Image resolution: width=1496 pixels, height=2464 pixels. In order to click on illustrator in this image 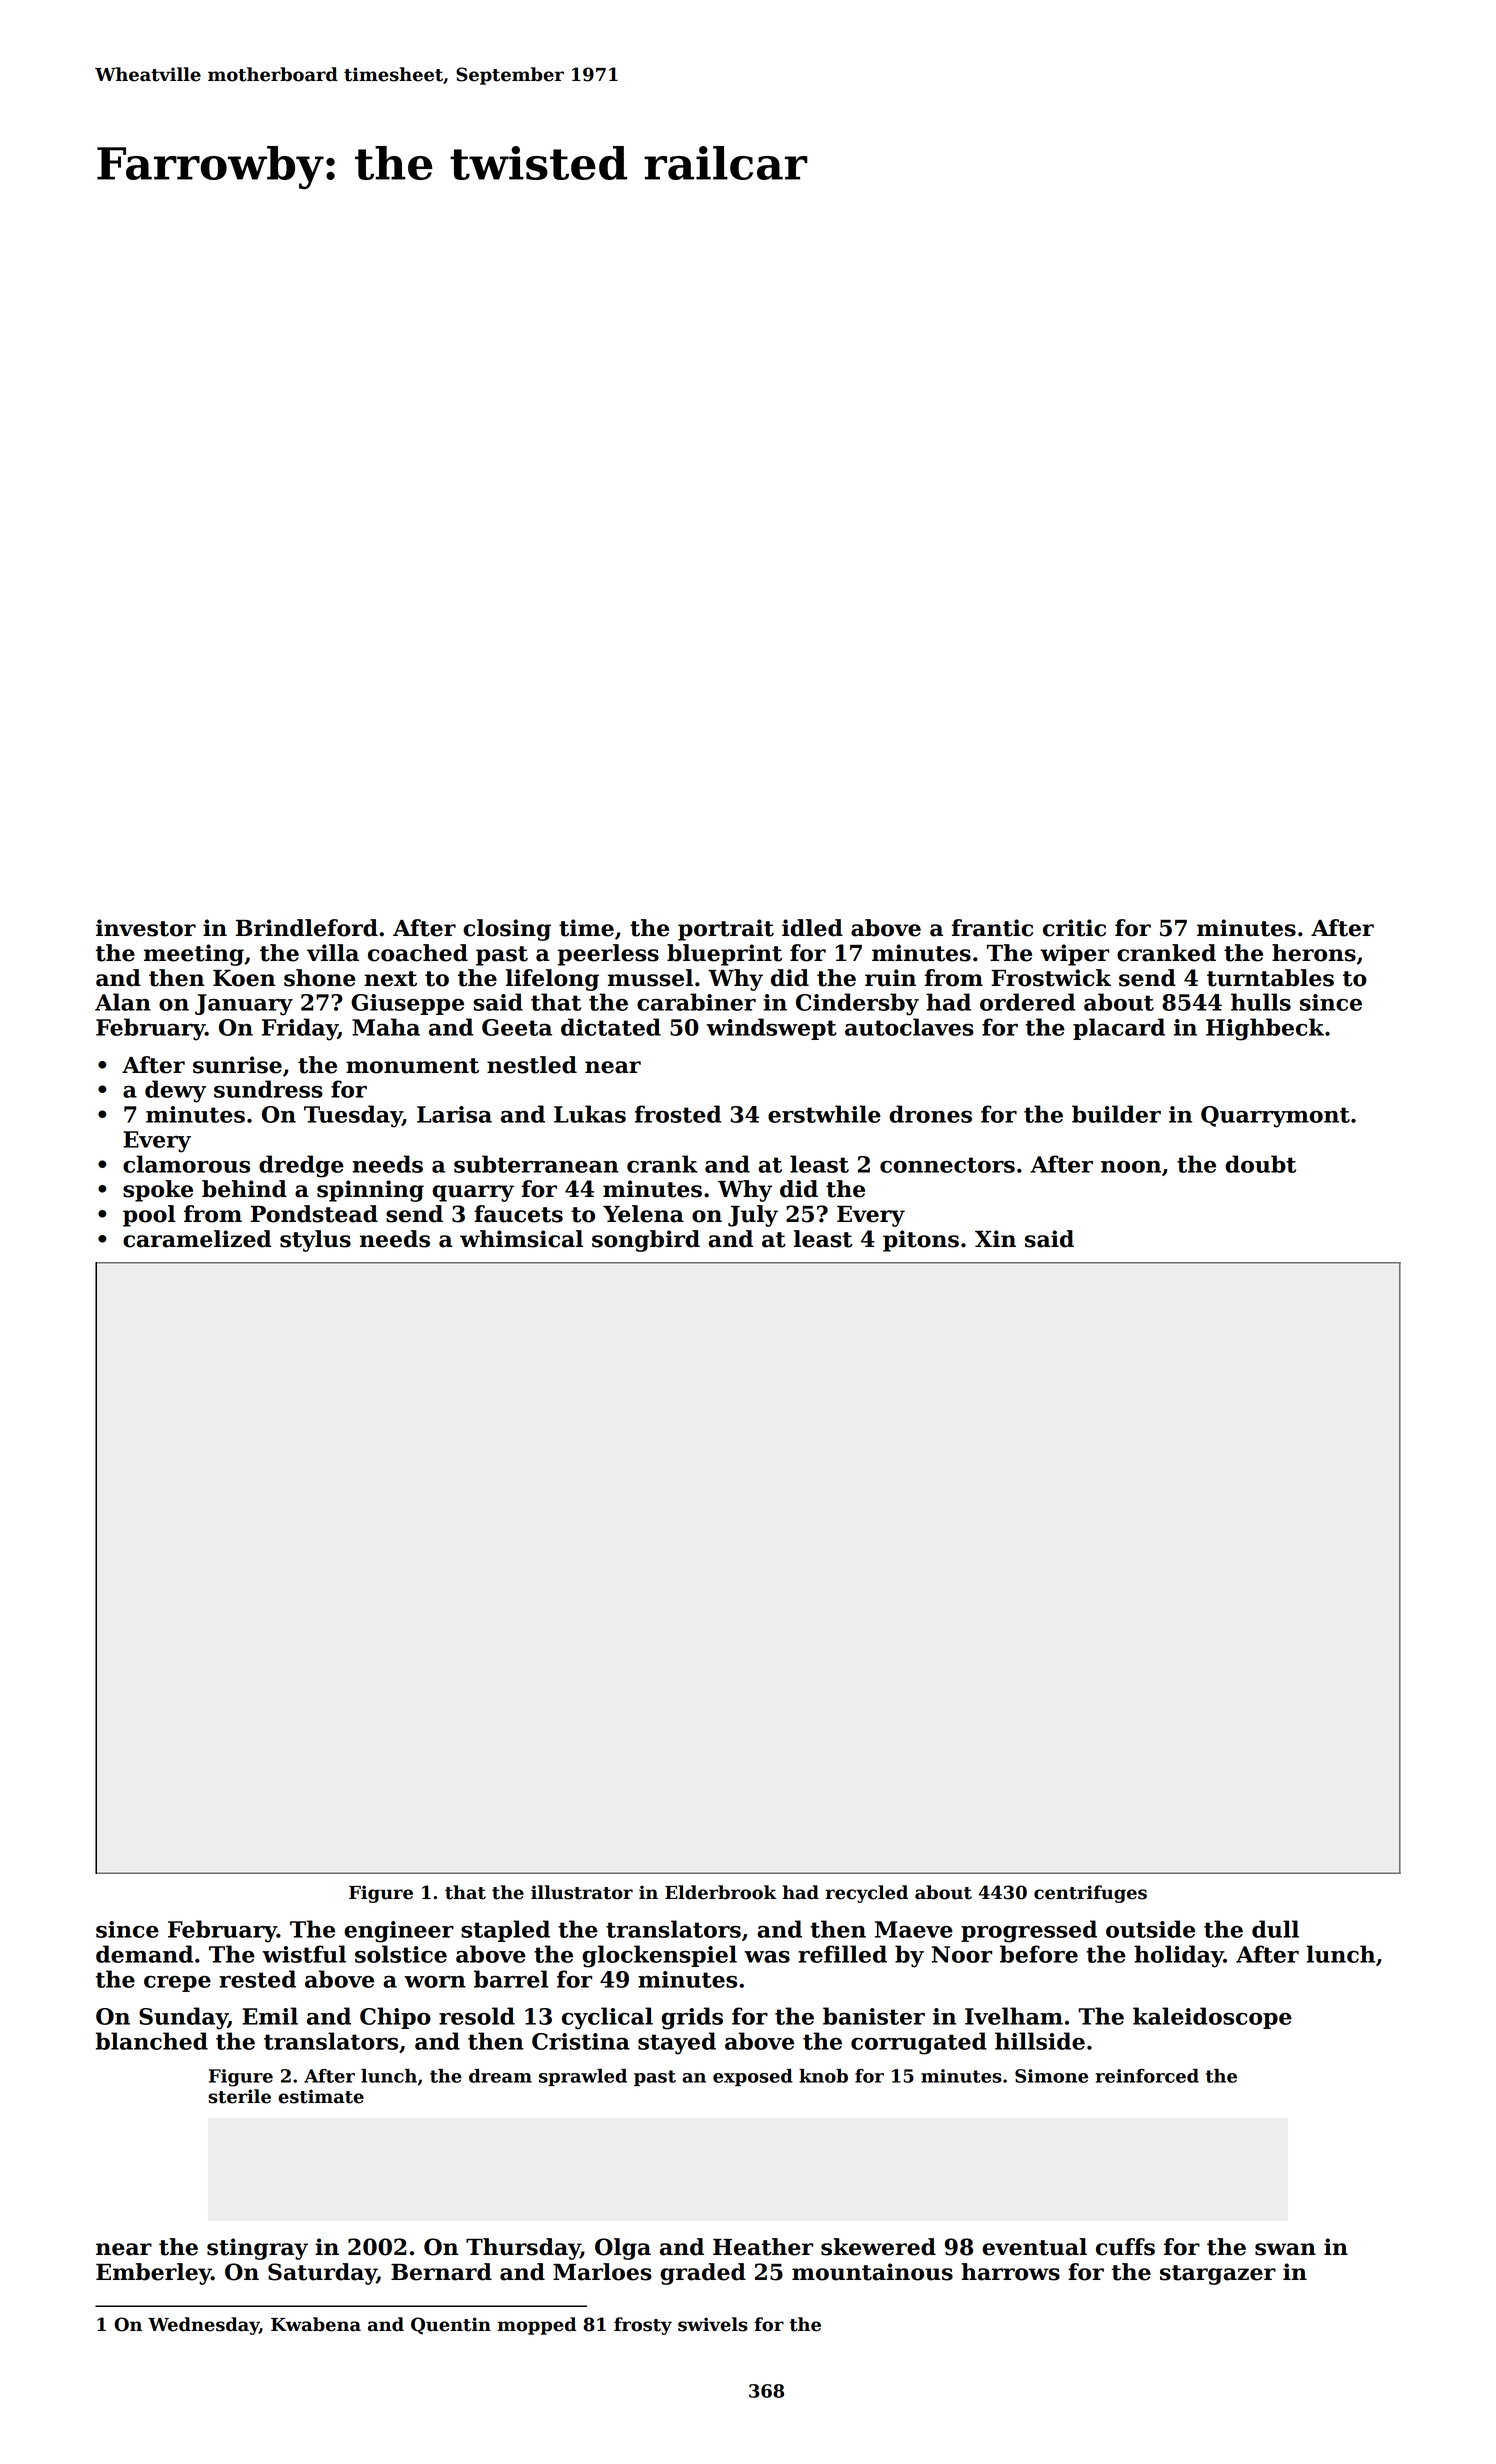, I will do `click(582, 1892)`.
